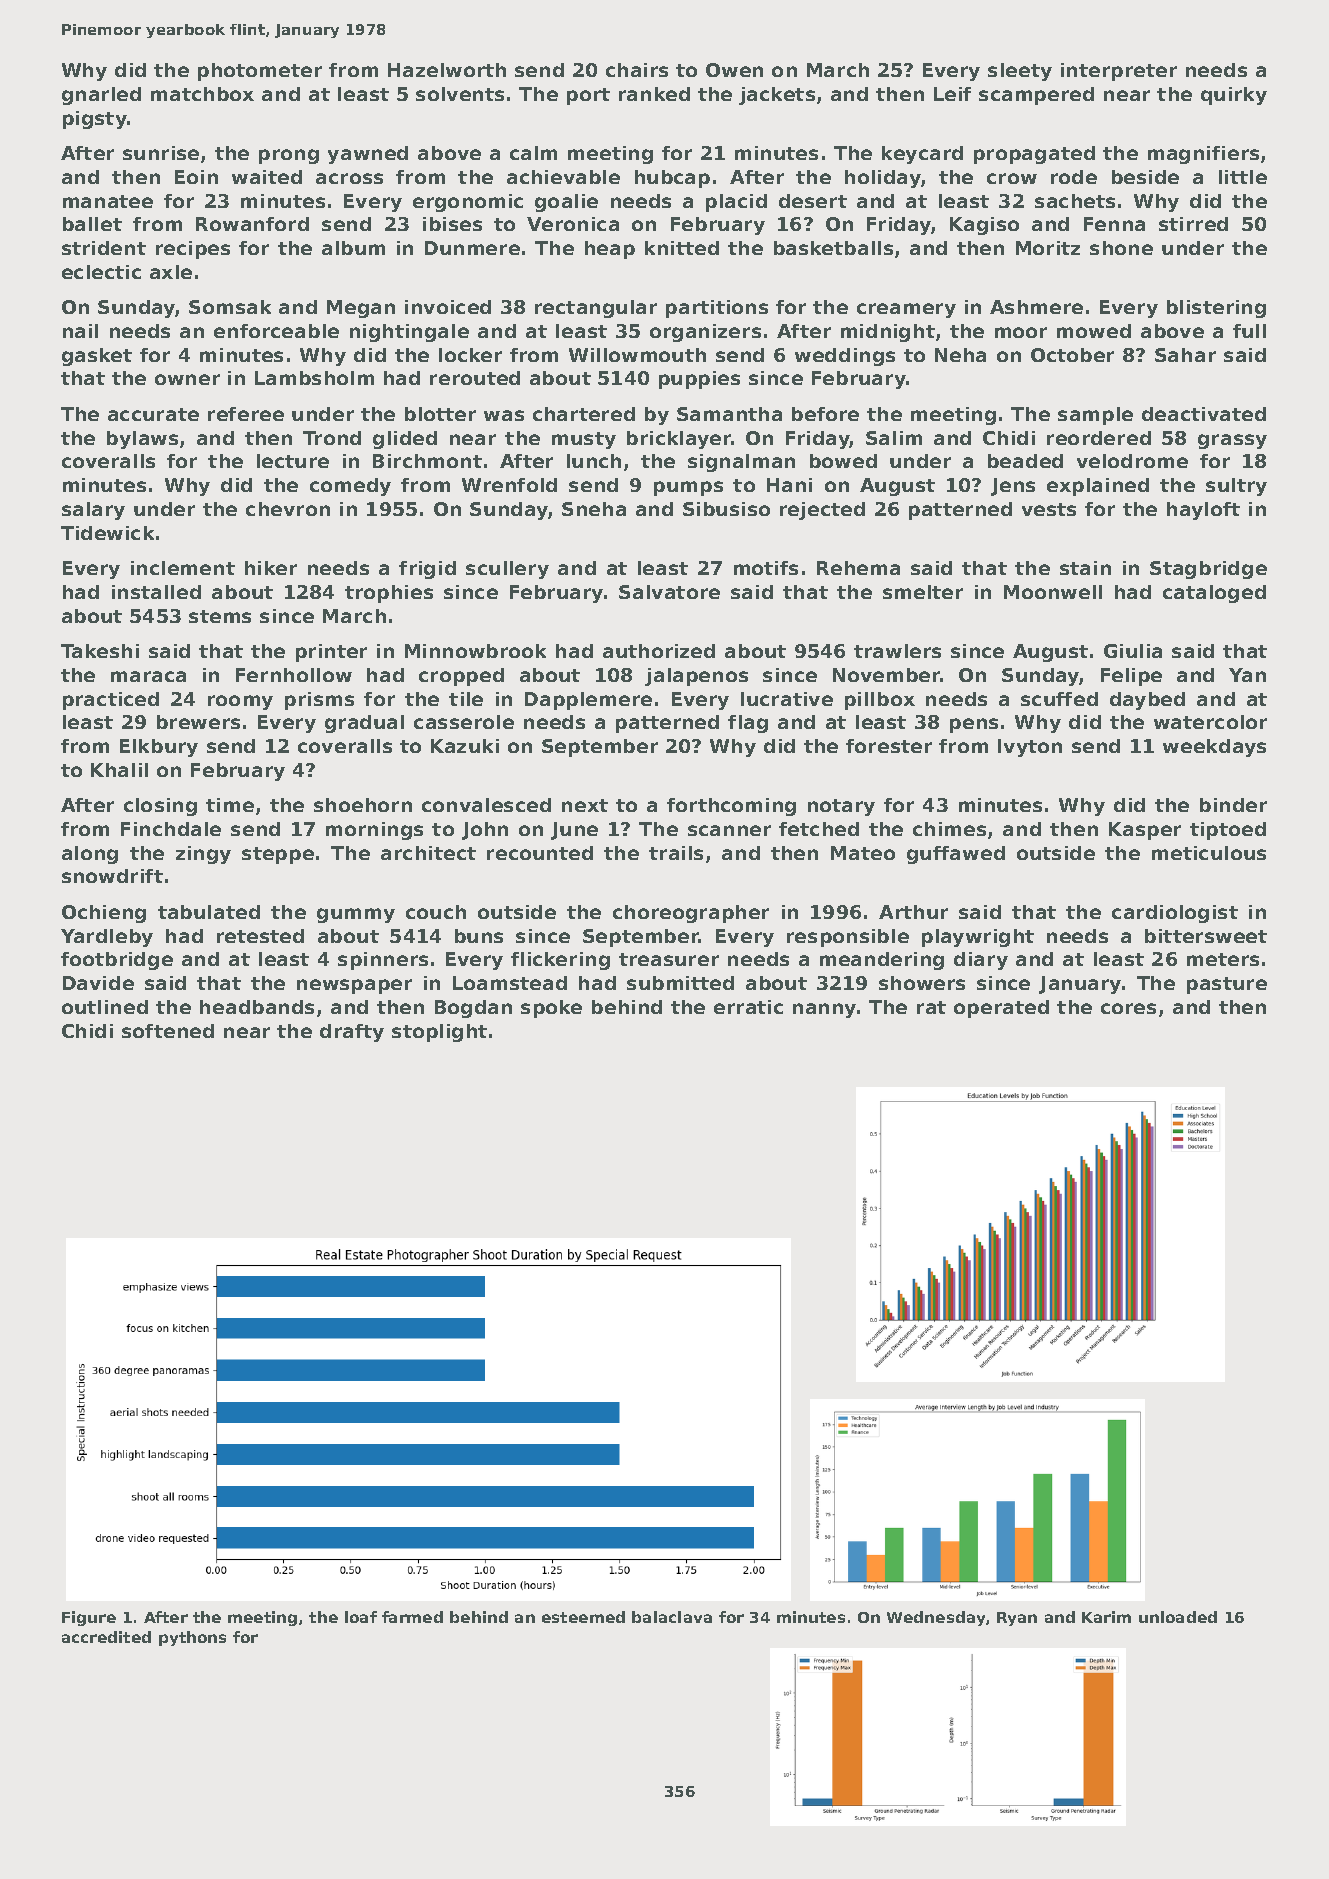  What do you see at coordinates (637, 70) in the screenshot?
I see `chairs` at bounding box center [637, 70].
